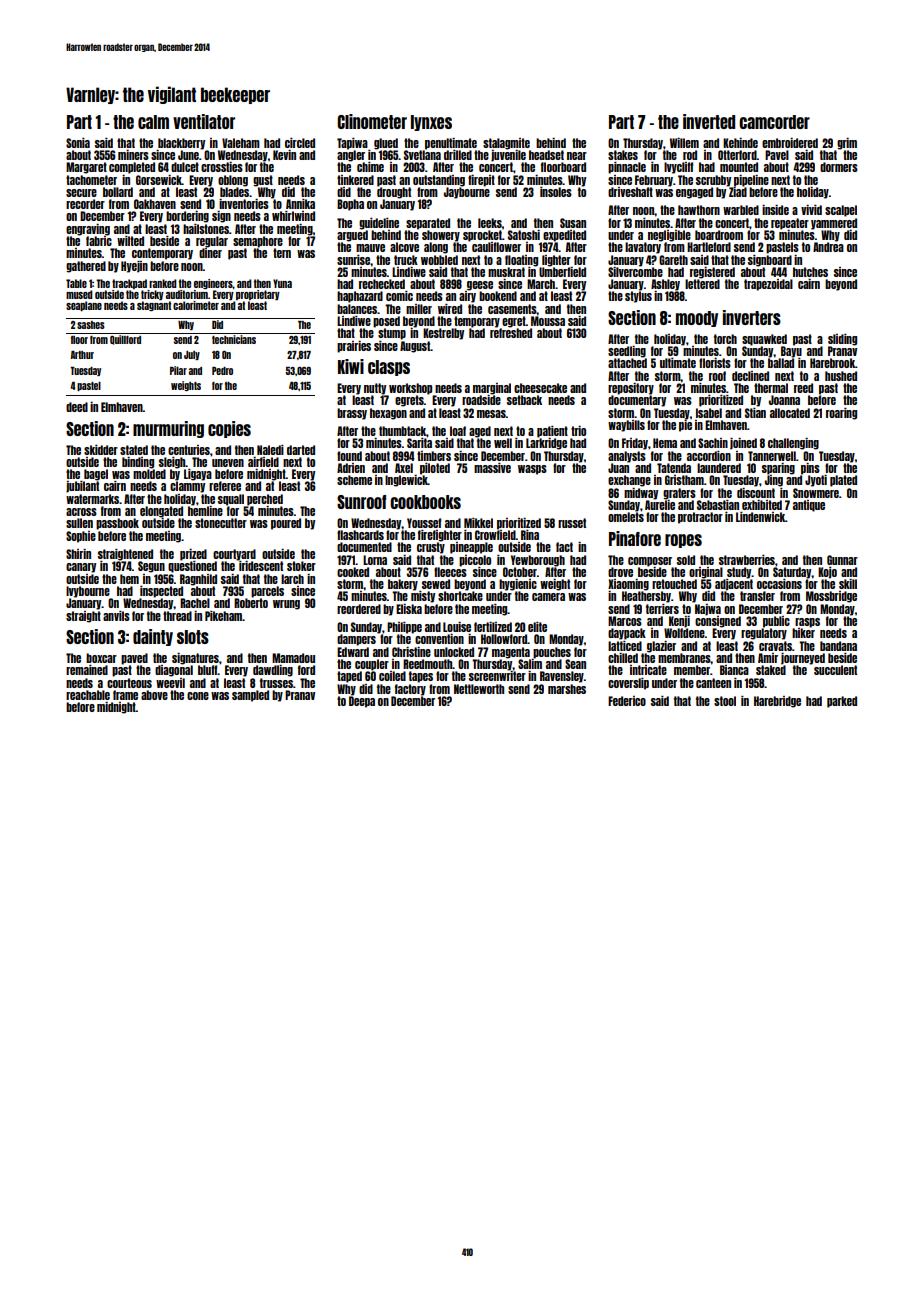  I want to click on Clinometer, so click(372, 121).
